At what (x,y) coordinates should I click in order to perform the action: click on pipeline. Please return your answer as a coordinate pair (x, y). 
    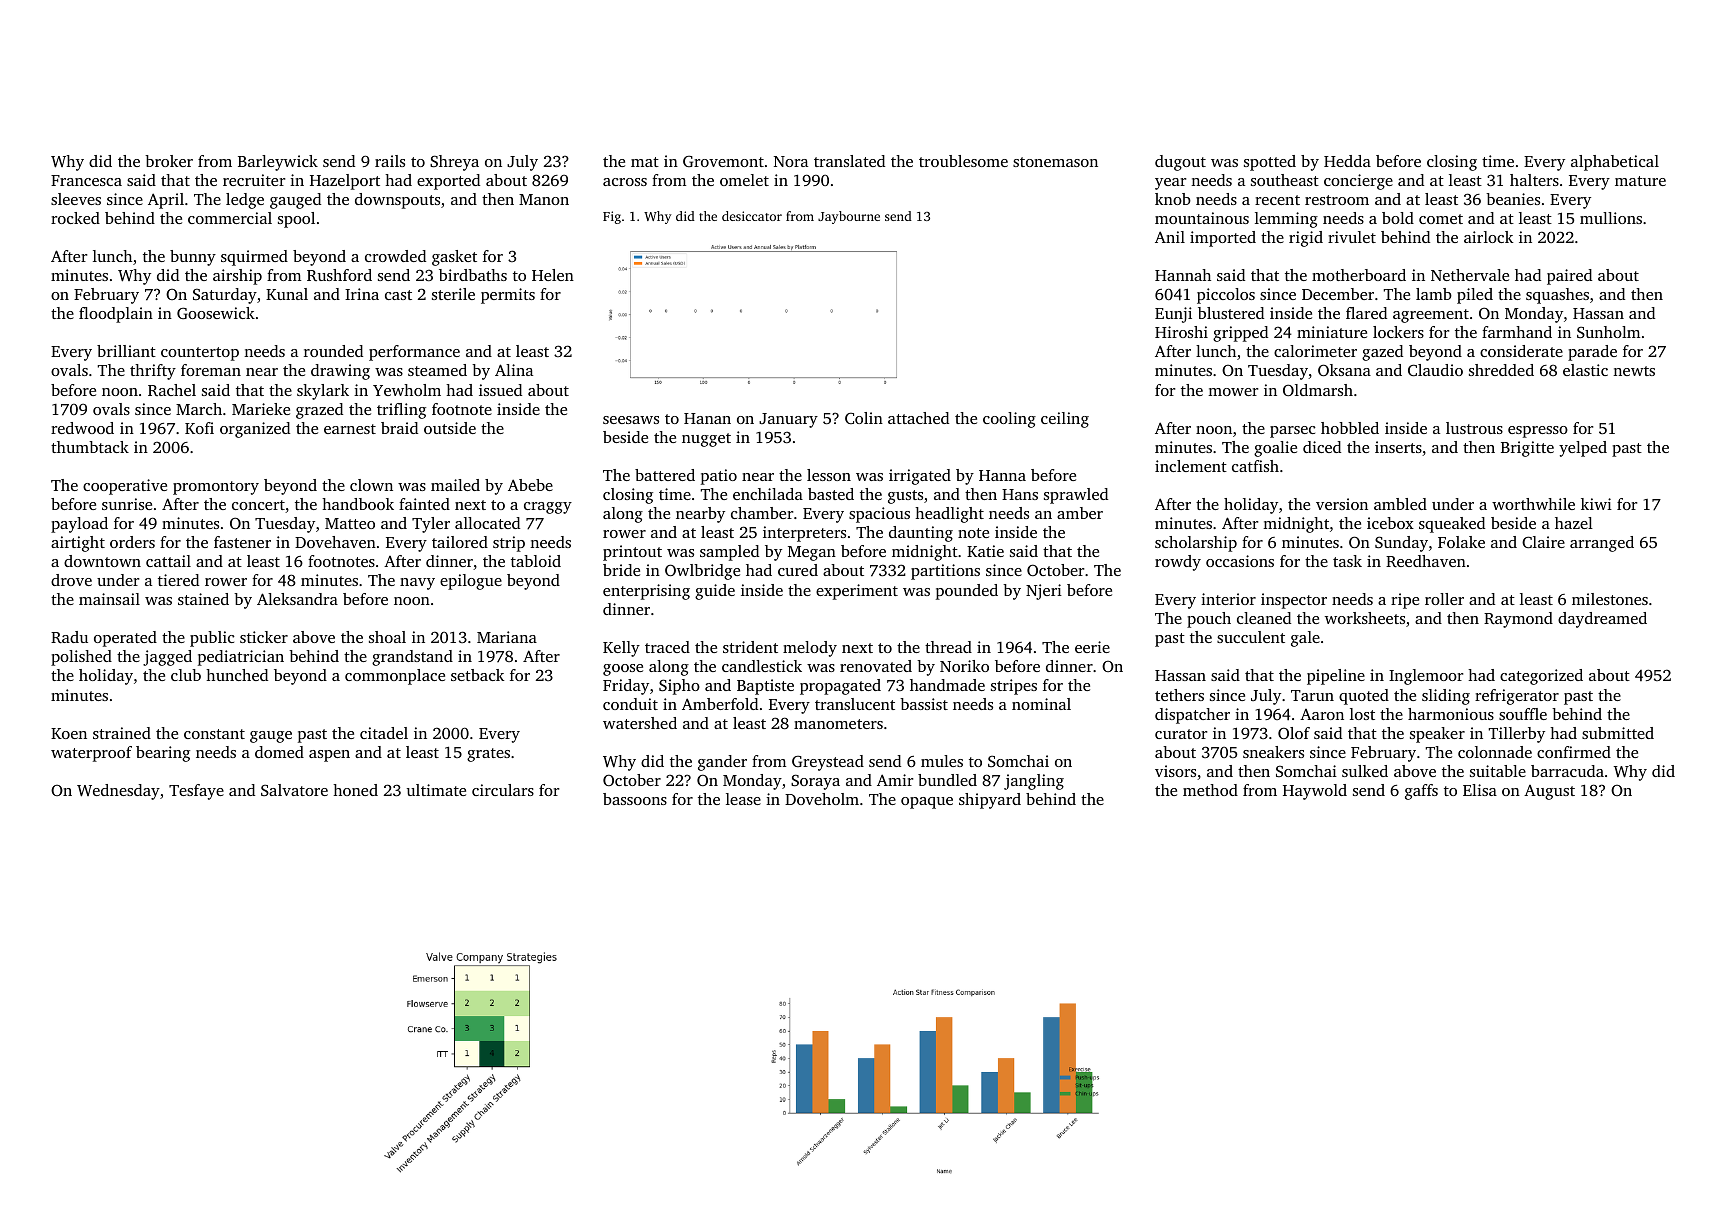
    Looking at the image, I should click on (1336, 677).
